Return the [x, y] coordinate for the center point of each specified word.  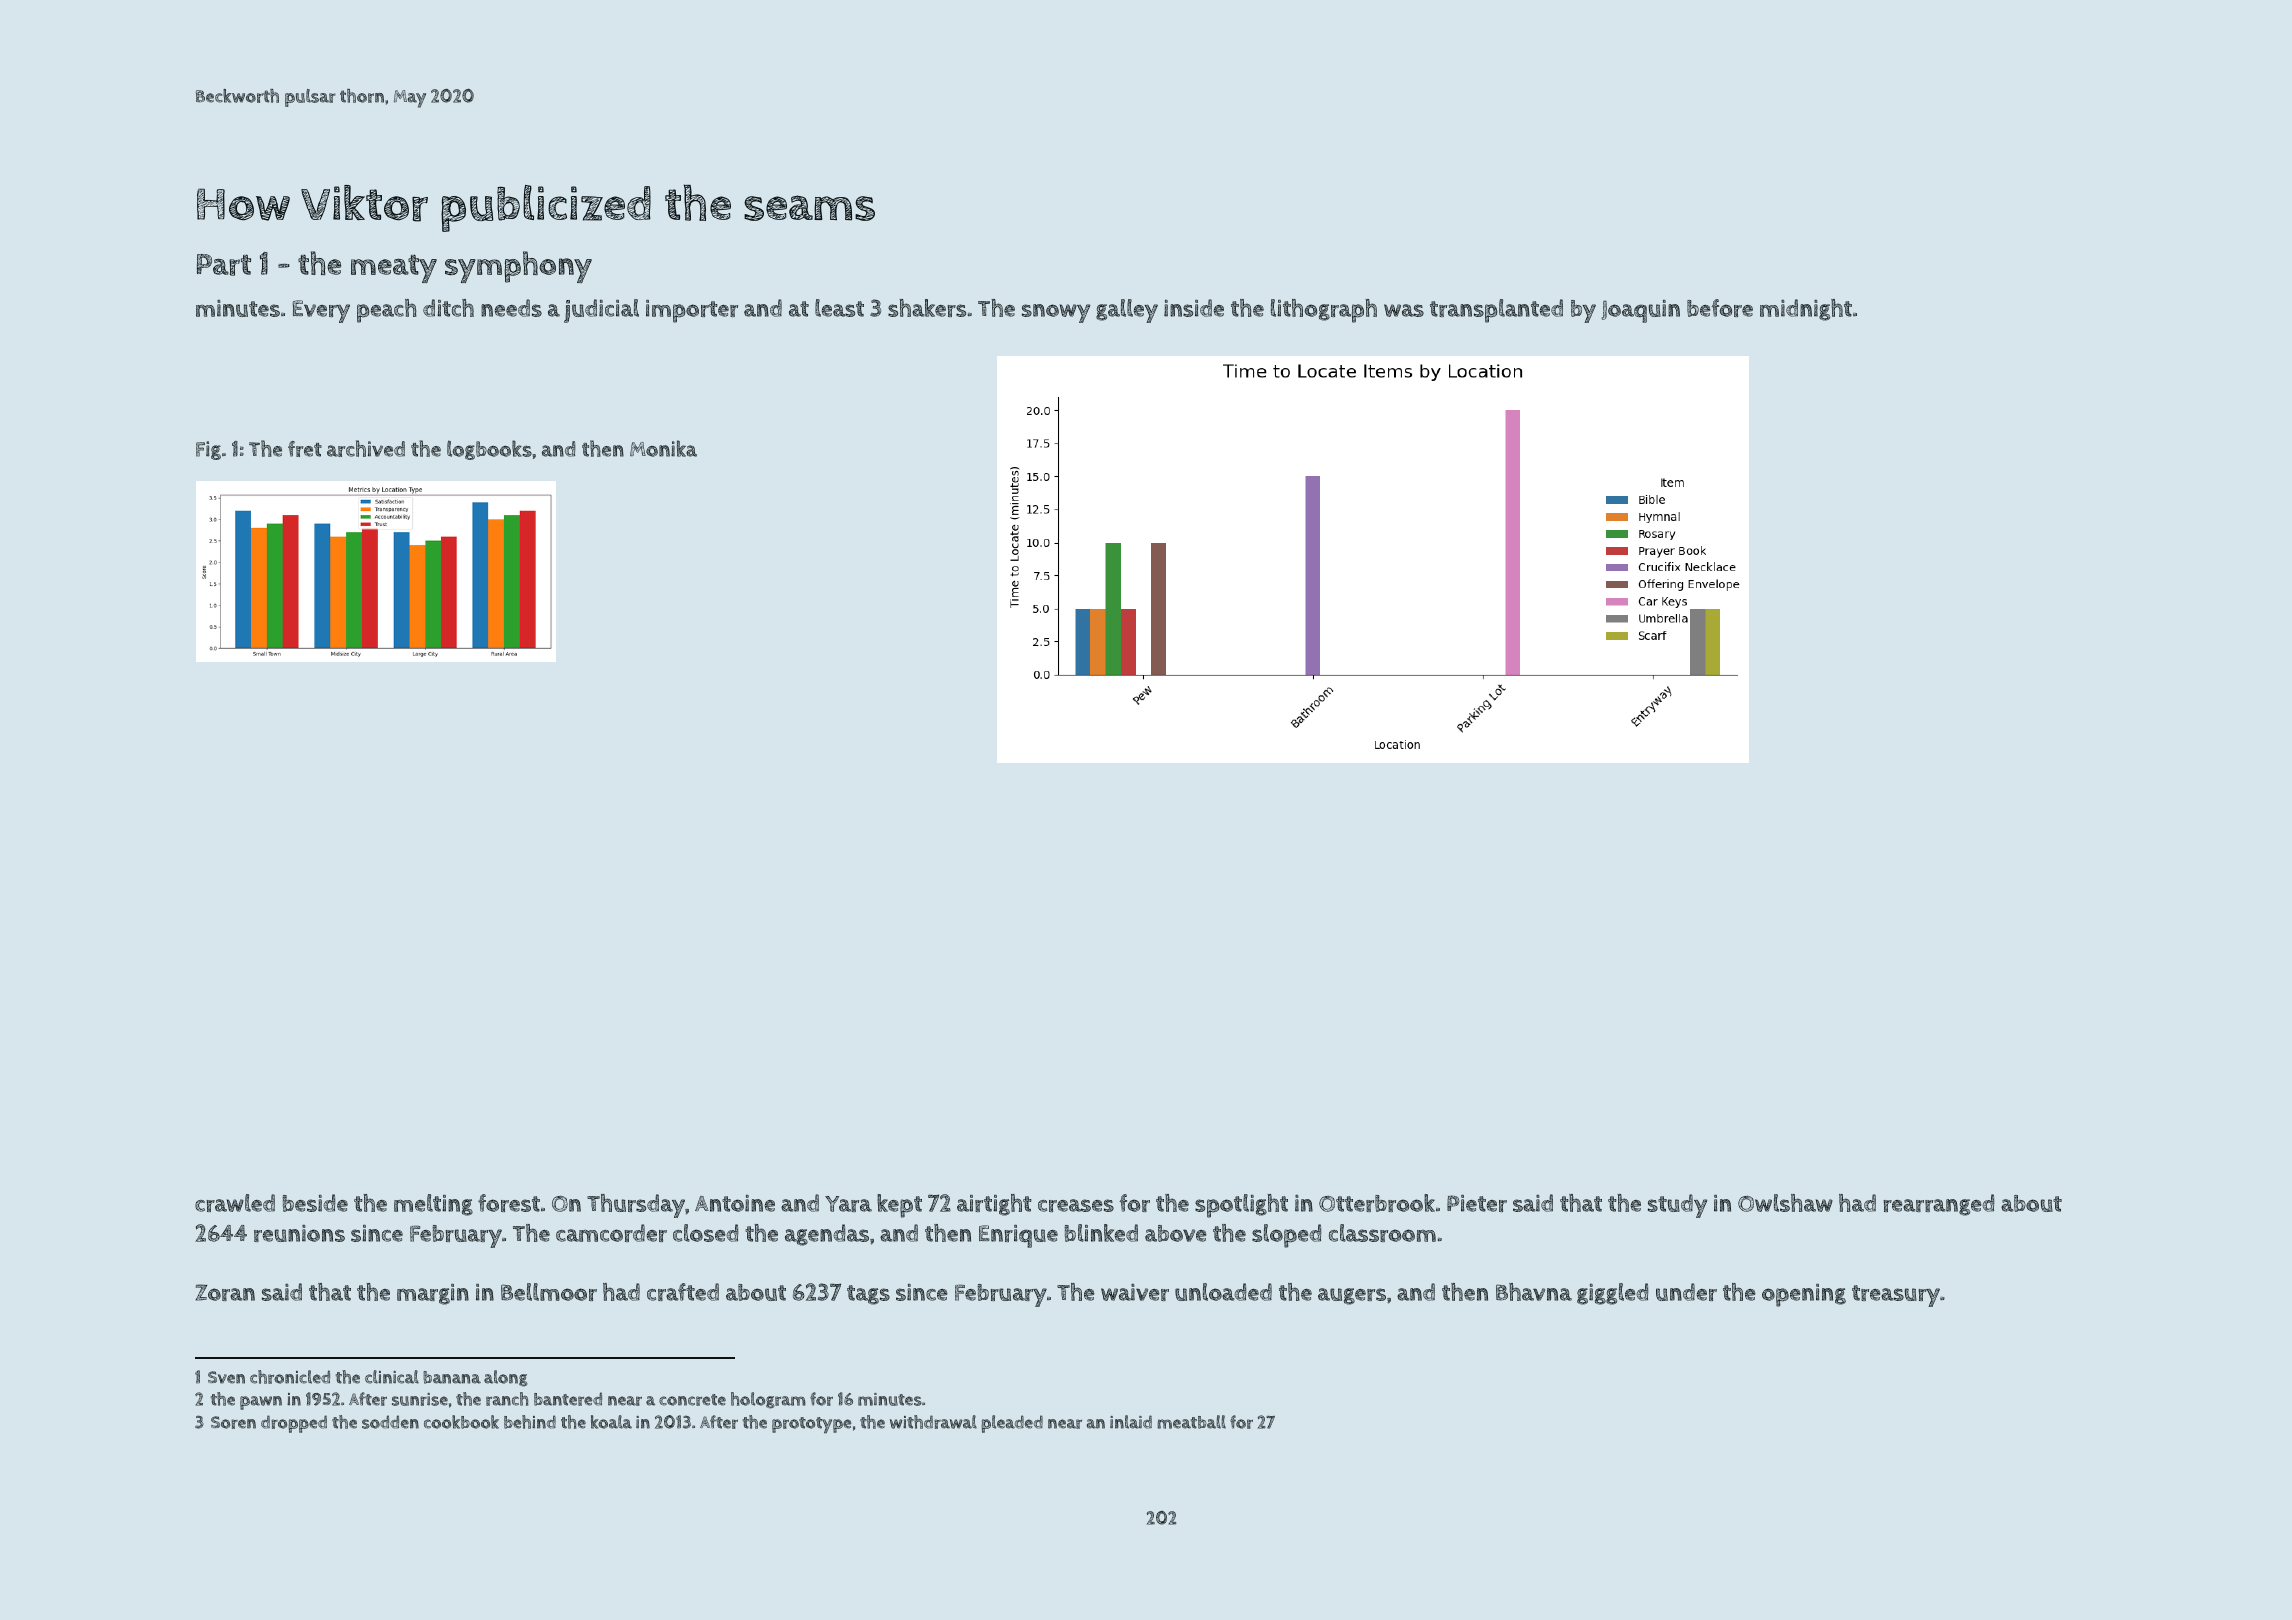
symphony [518, 267]
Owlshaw [1785, 1203]
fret [305, 449]
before [1720, 308]
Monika [663, 448]
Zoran [225, 1292]
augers [1352, 1296]
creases [1076, 1205]
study [1677, 1206]
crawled [235, 1203]
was [1404, 310]
